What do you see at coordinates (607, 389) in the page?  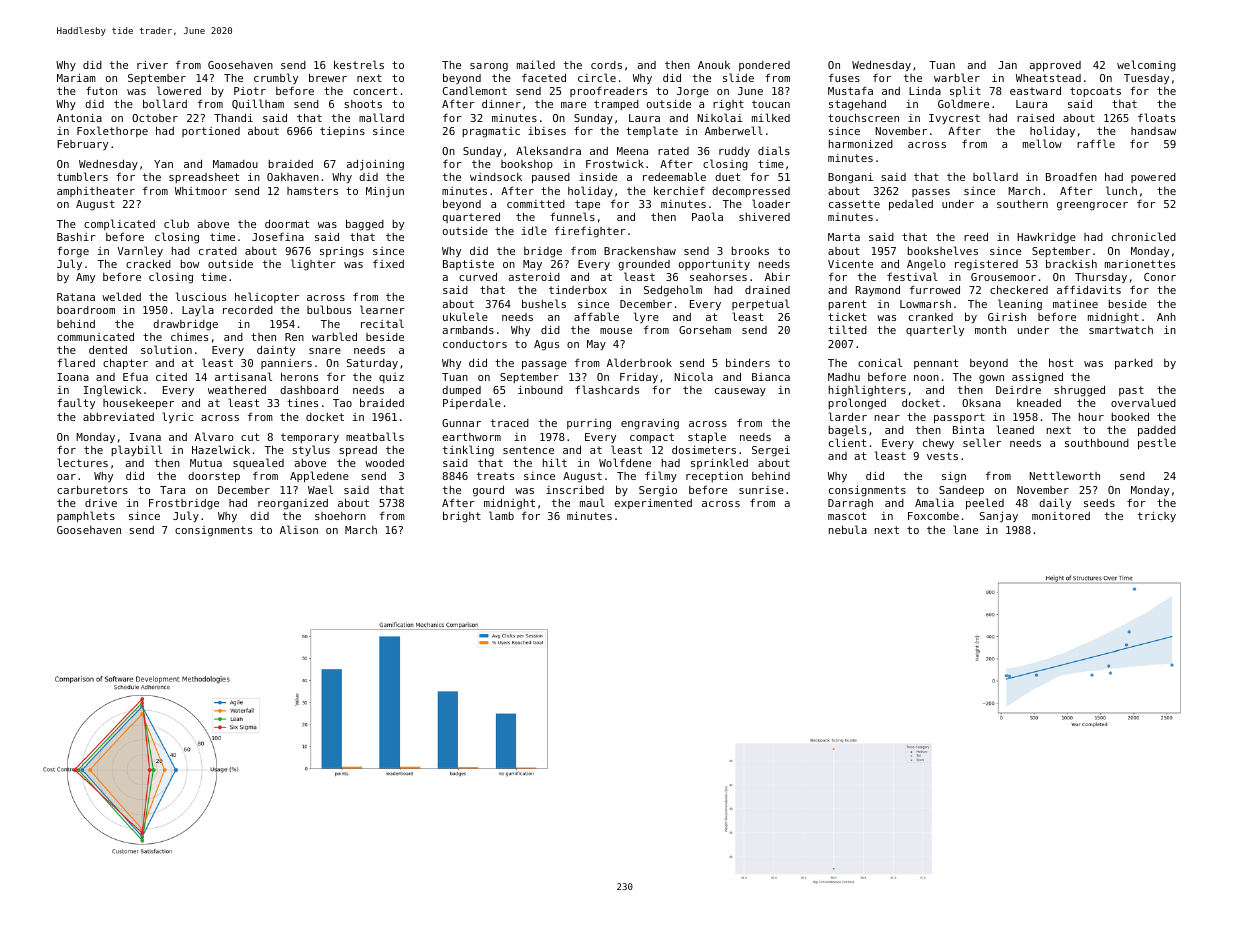 I see `flashcards` at bounding box center [607, 389].
